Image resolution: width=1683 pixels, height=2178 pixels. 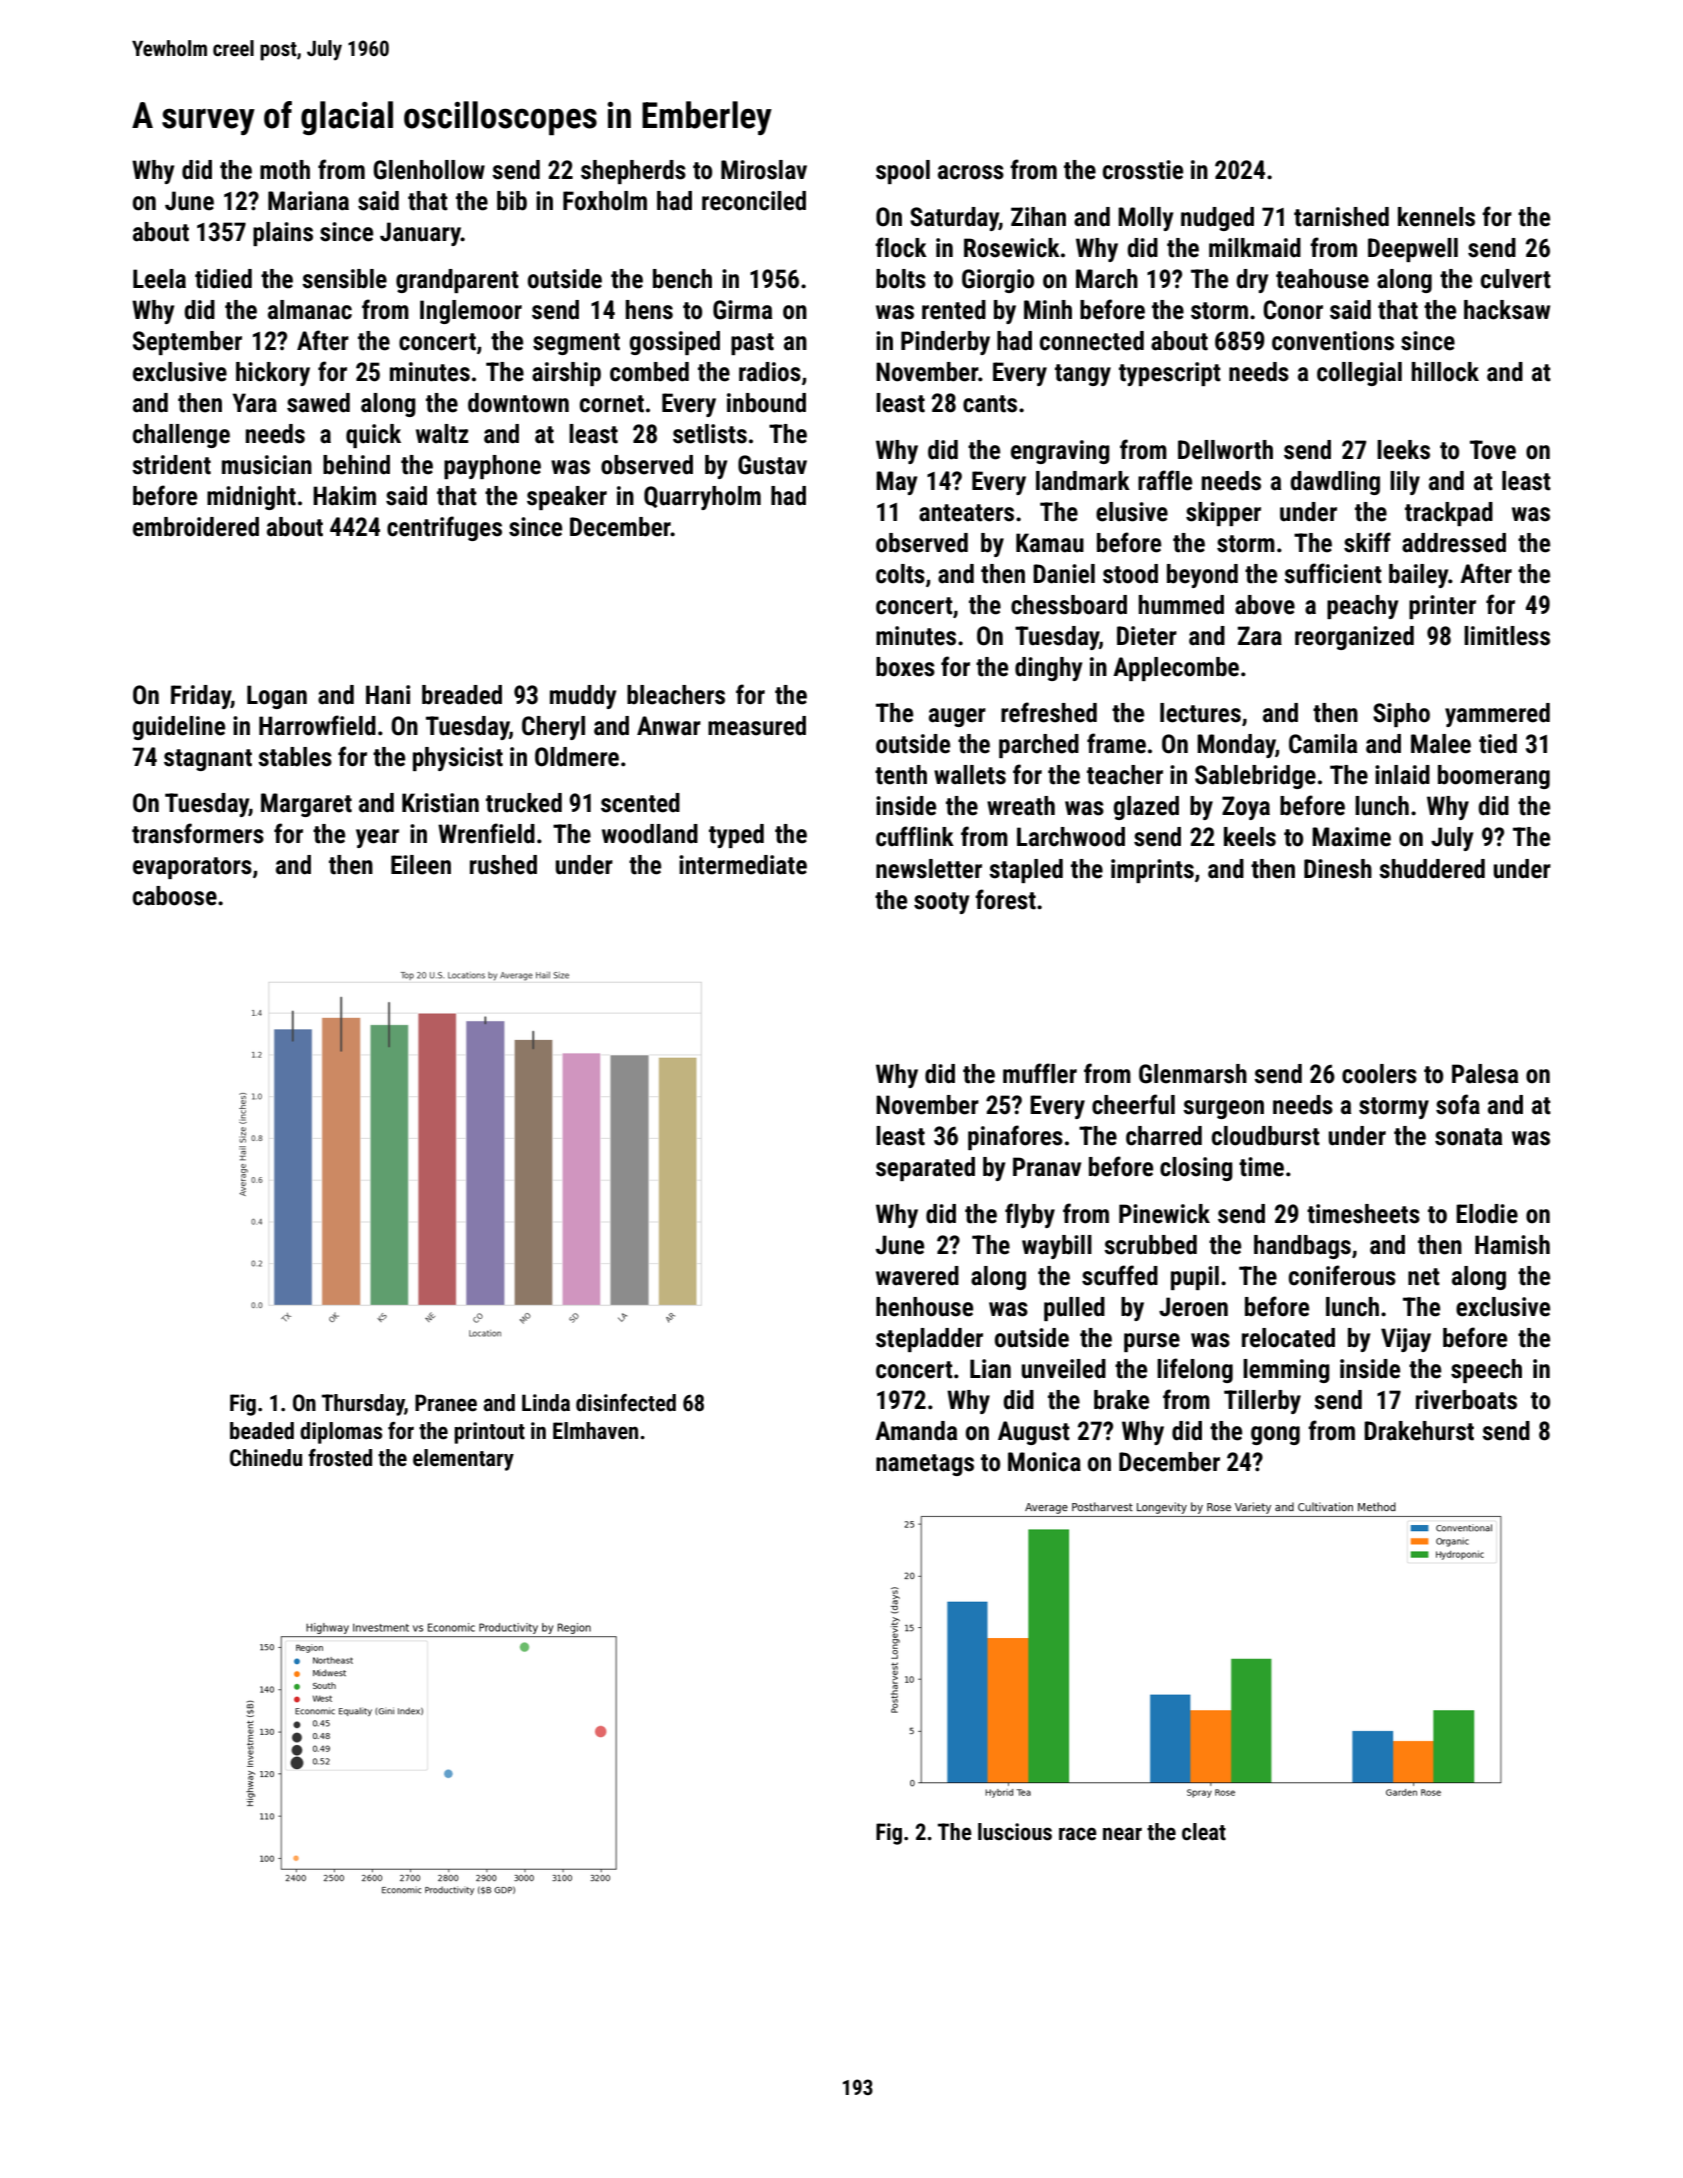 What do you see at coordinates (1015, 1832) in the page?
I see `luscious` at bounding box center [1015, 1832].
